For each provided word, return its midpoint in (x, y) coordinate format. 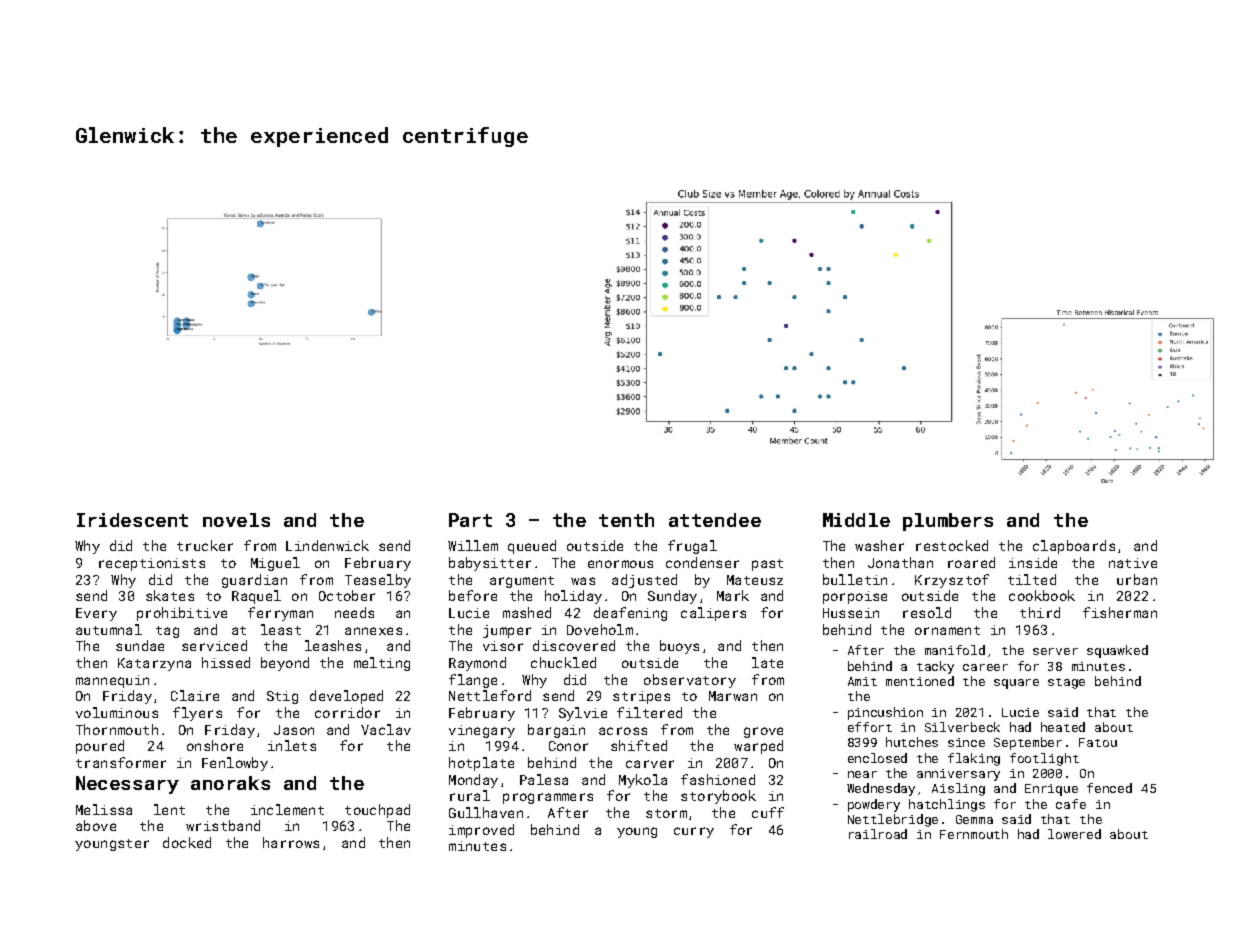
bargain (556, 731)
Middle (856, 520)
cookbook (1042, 595)
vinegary (482, 731)
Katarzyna (154, 664)
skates (170, 595)
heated (1063, 727)
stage (1066, 683)
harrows (291, 842)
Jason (294, 730)
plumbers (948, 522)
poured (100, 747)
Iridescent (132, 520)
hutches (912, 742)
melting (382, 664)
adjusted (644, 581)
